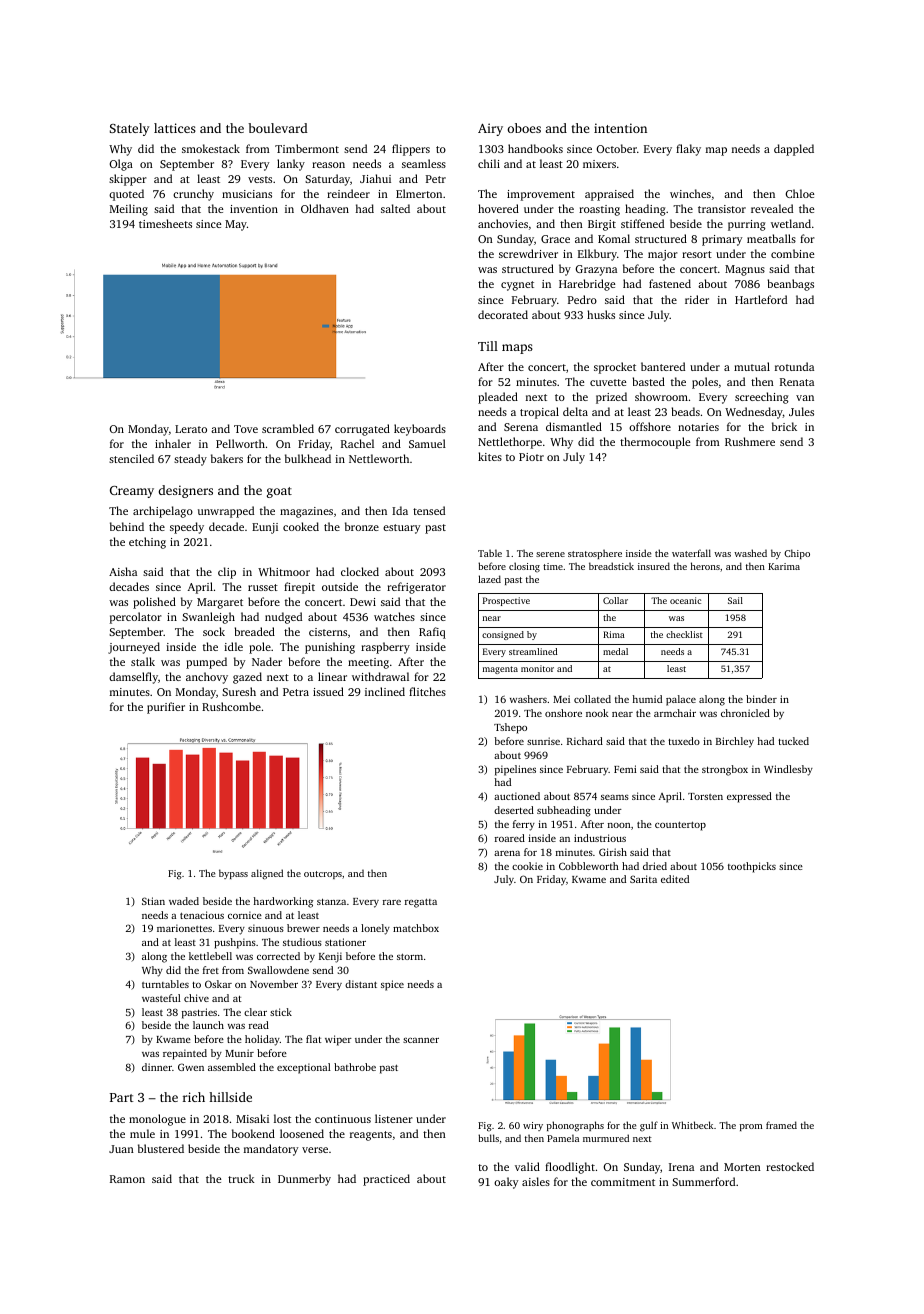 The height and width of the document is (1314, 924). Describe the element at coordinates (127, 1179) in the document. I see `Ramon` at that location.
